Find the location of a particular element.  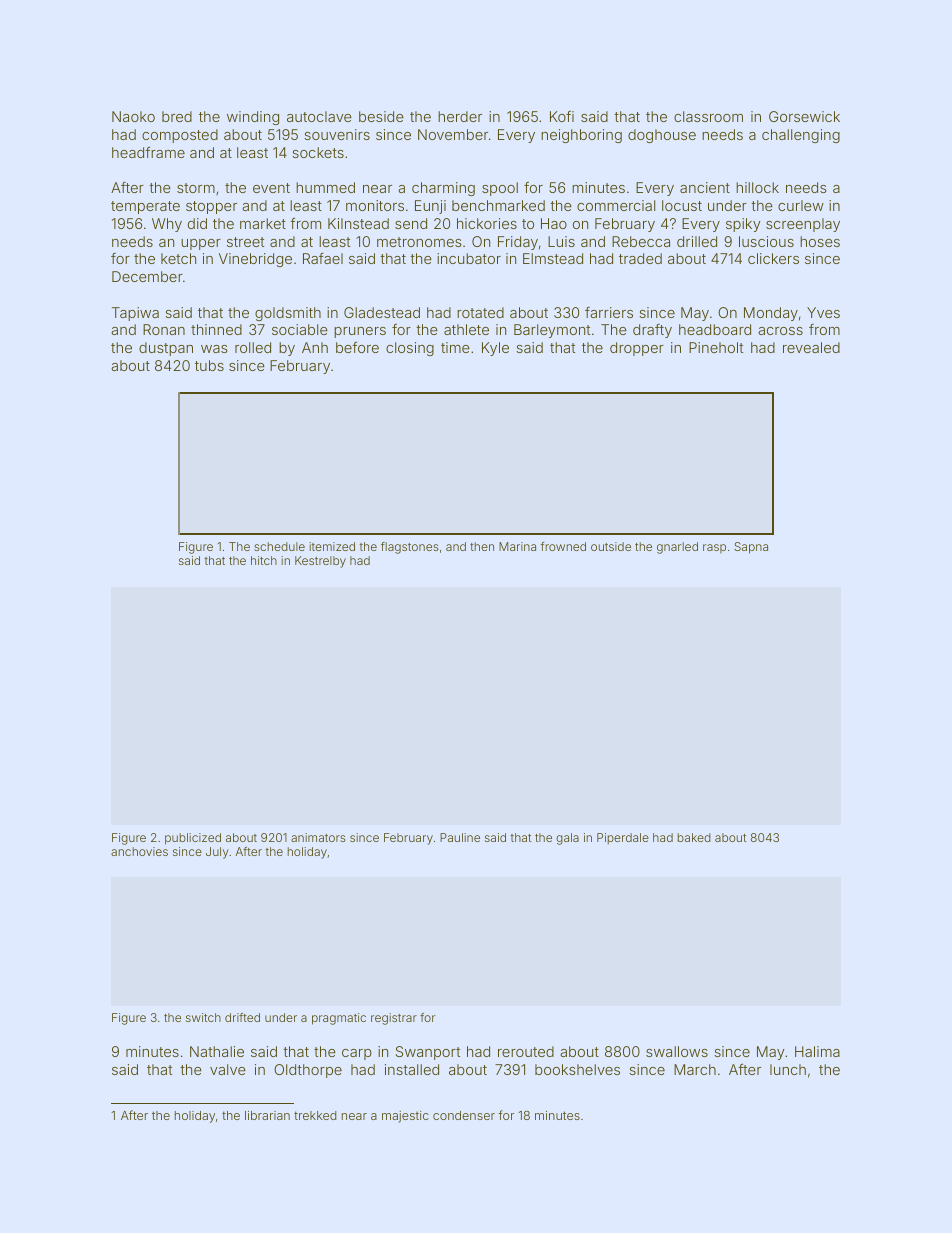

animators is located at coordinates (318, 837).
